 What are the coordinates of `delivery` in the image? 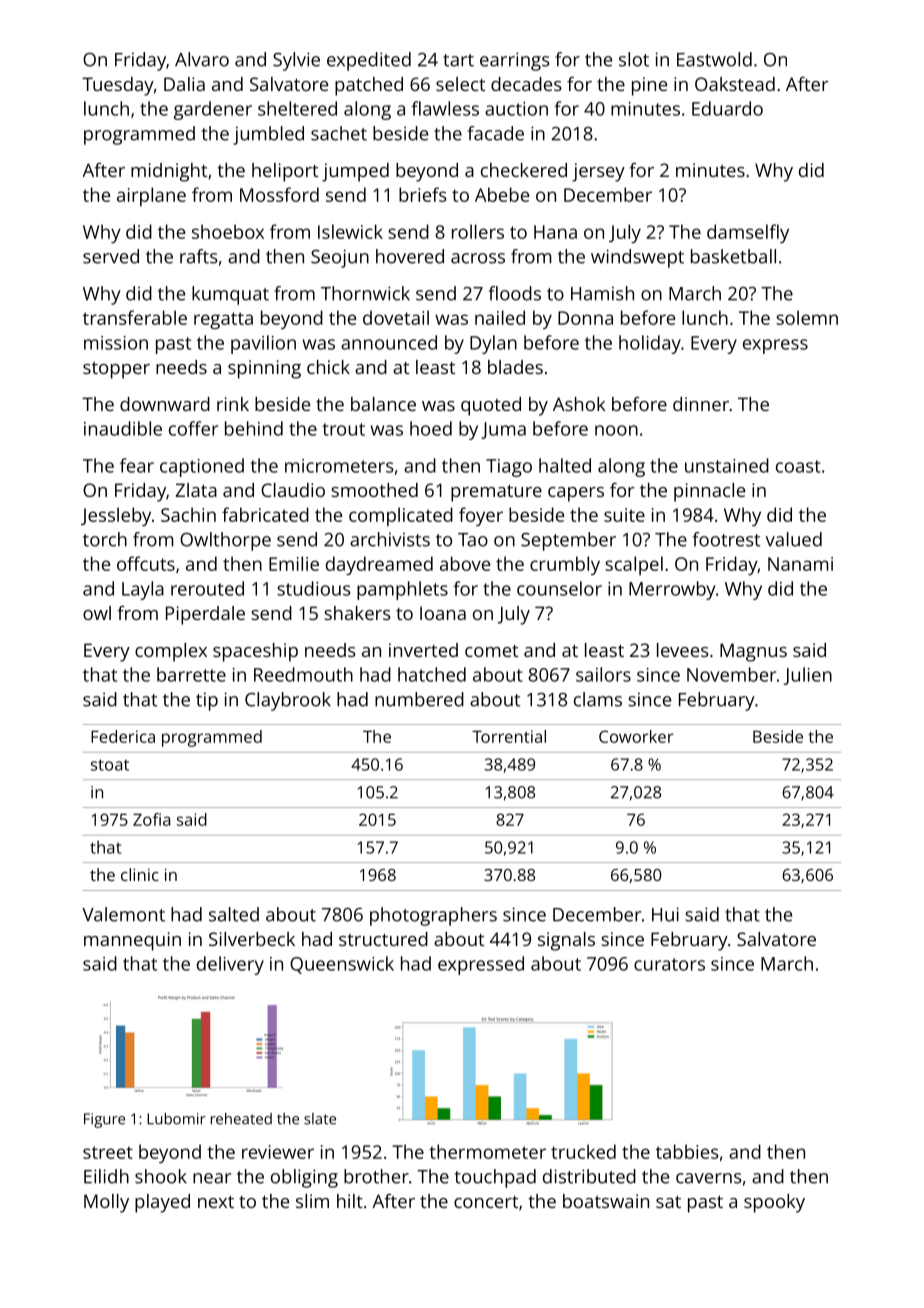 It's located at (230, 965).
